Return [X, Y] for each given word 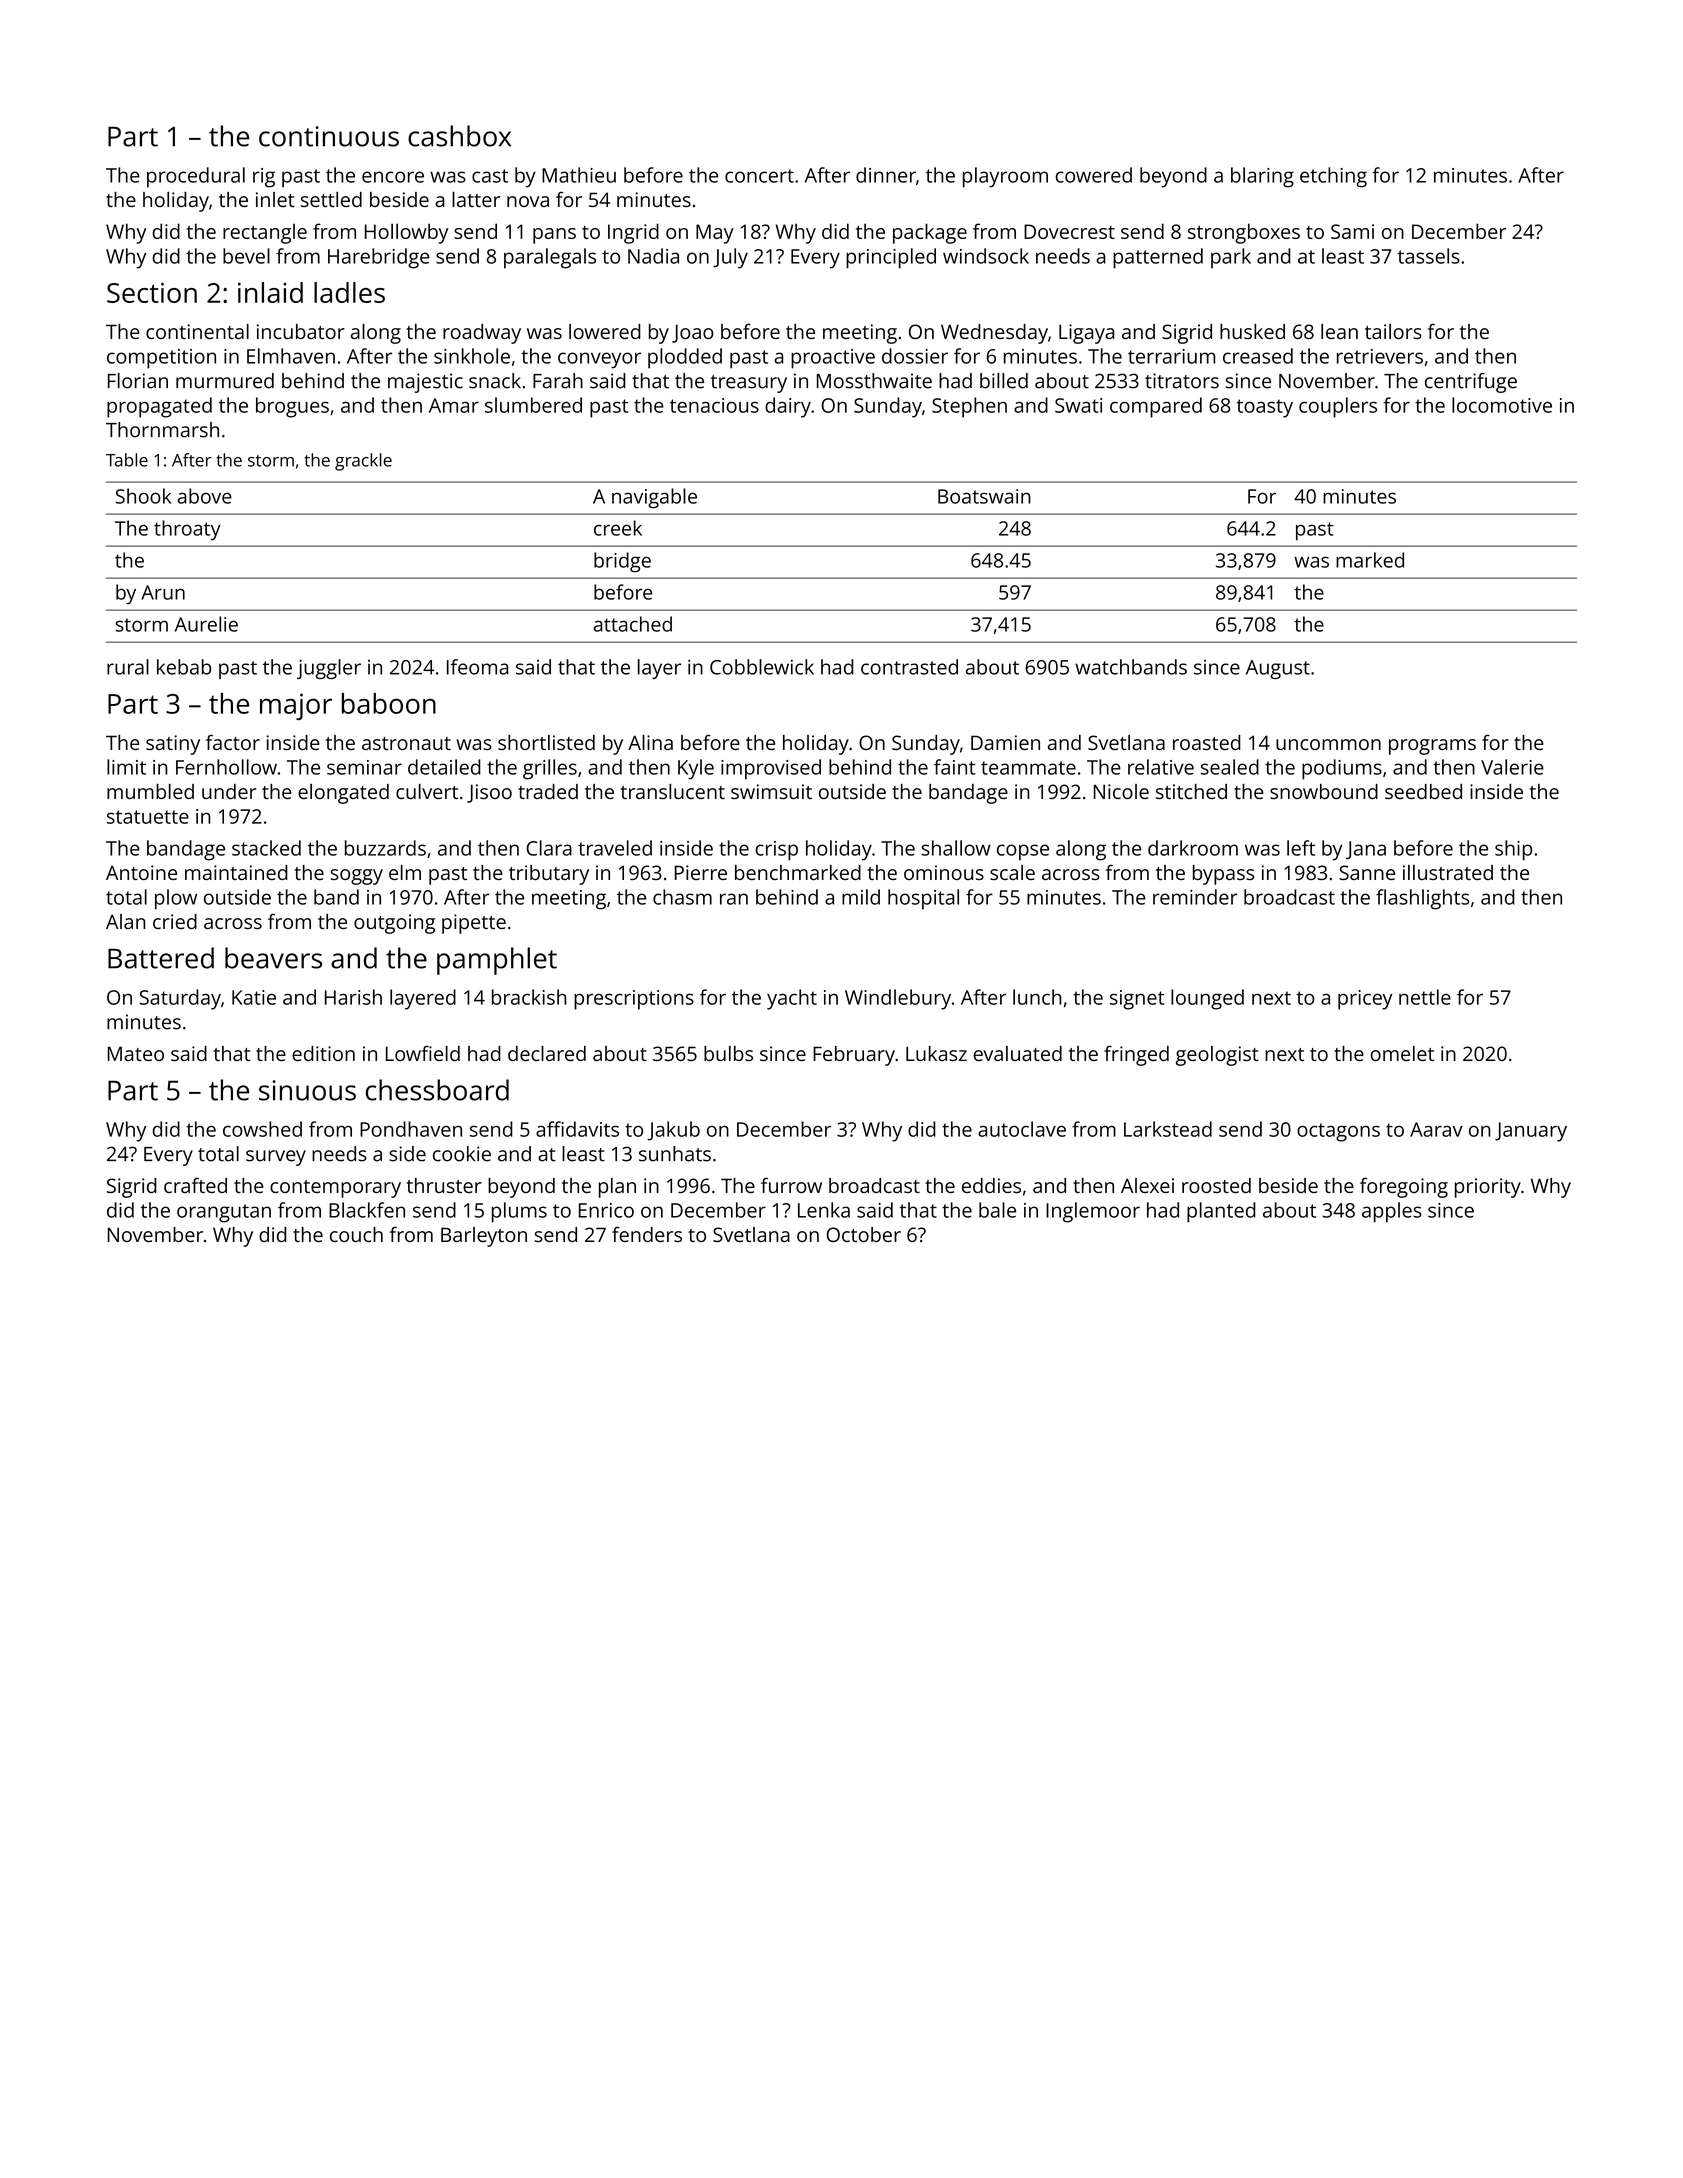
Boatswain [984, 496]
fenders [647, 1234]
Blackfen [367, 1210]
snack [495, 381]
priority [1488, 1188]
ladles [349, 292]
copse [1023, 852]
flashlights [1422, 899]
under [229, 791]
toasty [1265, 408]
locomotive [1502, 405]
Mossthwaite [874, 381]
